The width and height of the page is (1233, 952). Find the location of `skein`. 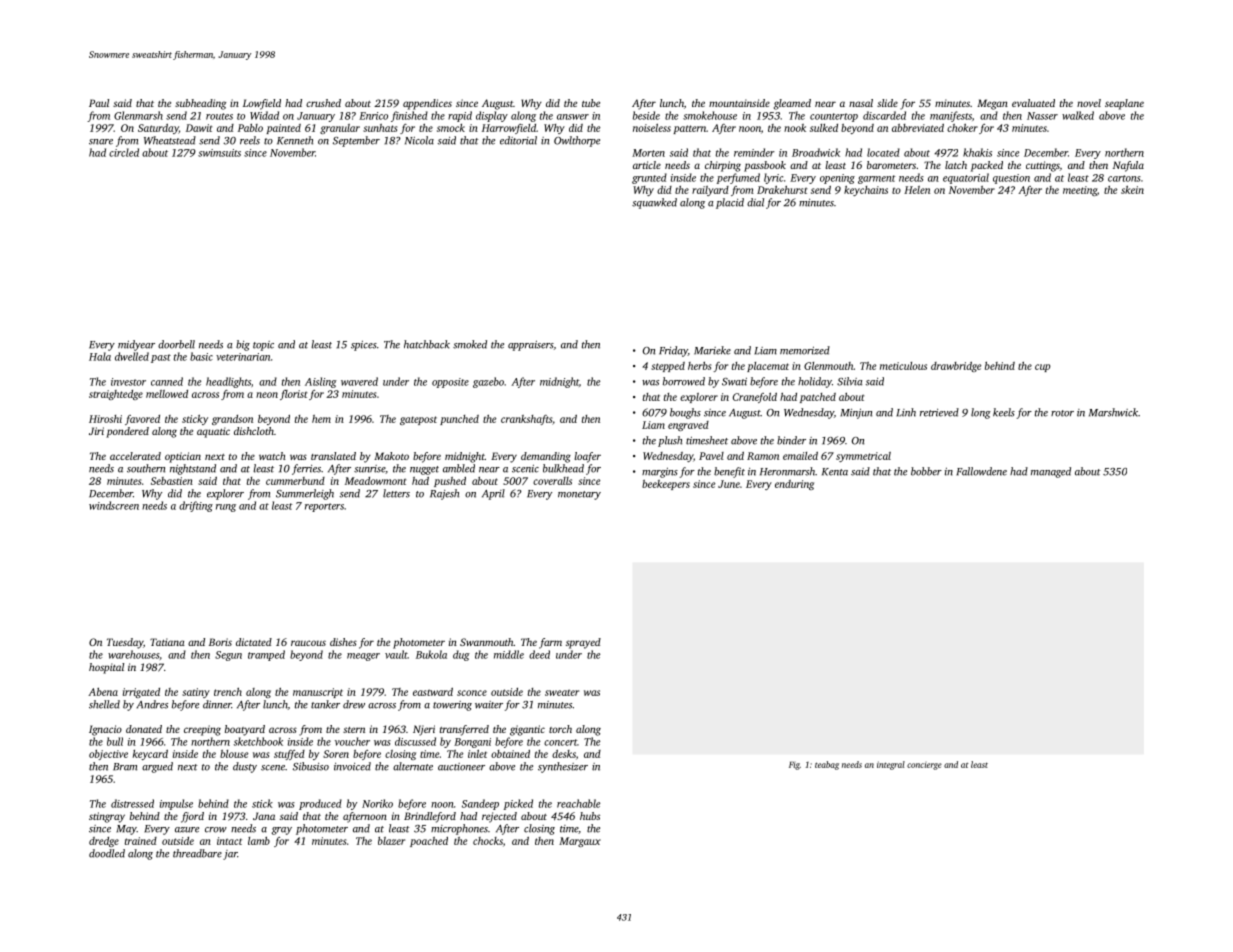

skein is located at coordinates (1132, 190).
